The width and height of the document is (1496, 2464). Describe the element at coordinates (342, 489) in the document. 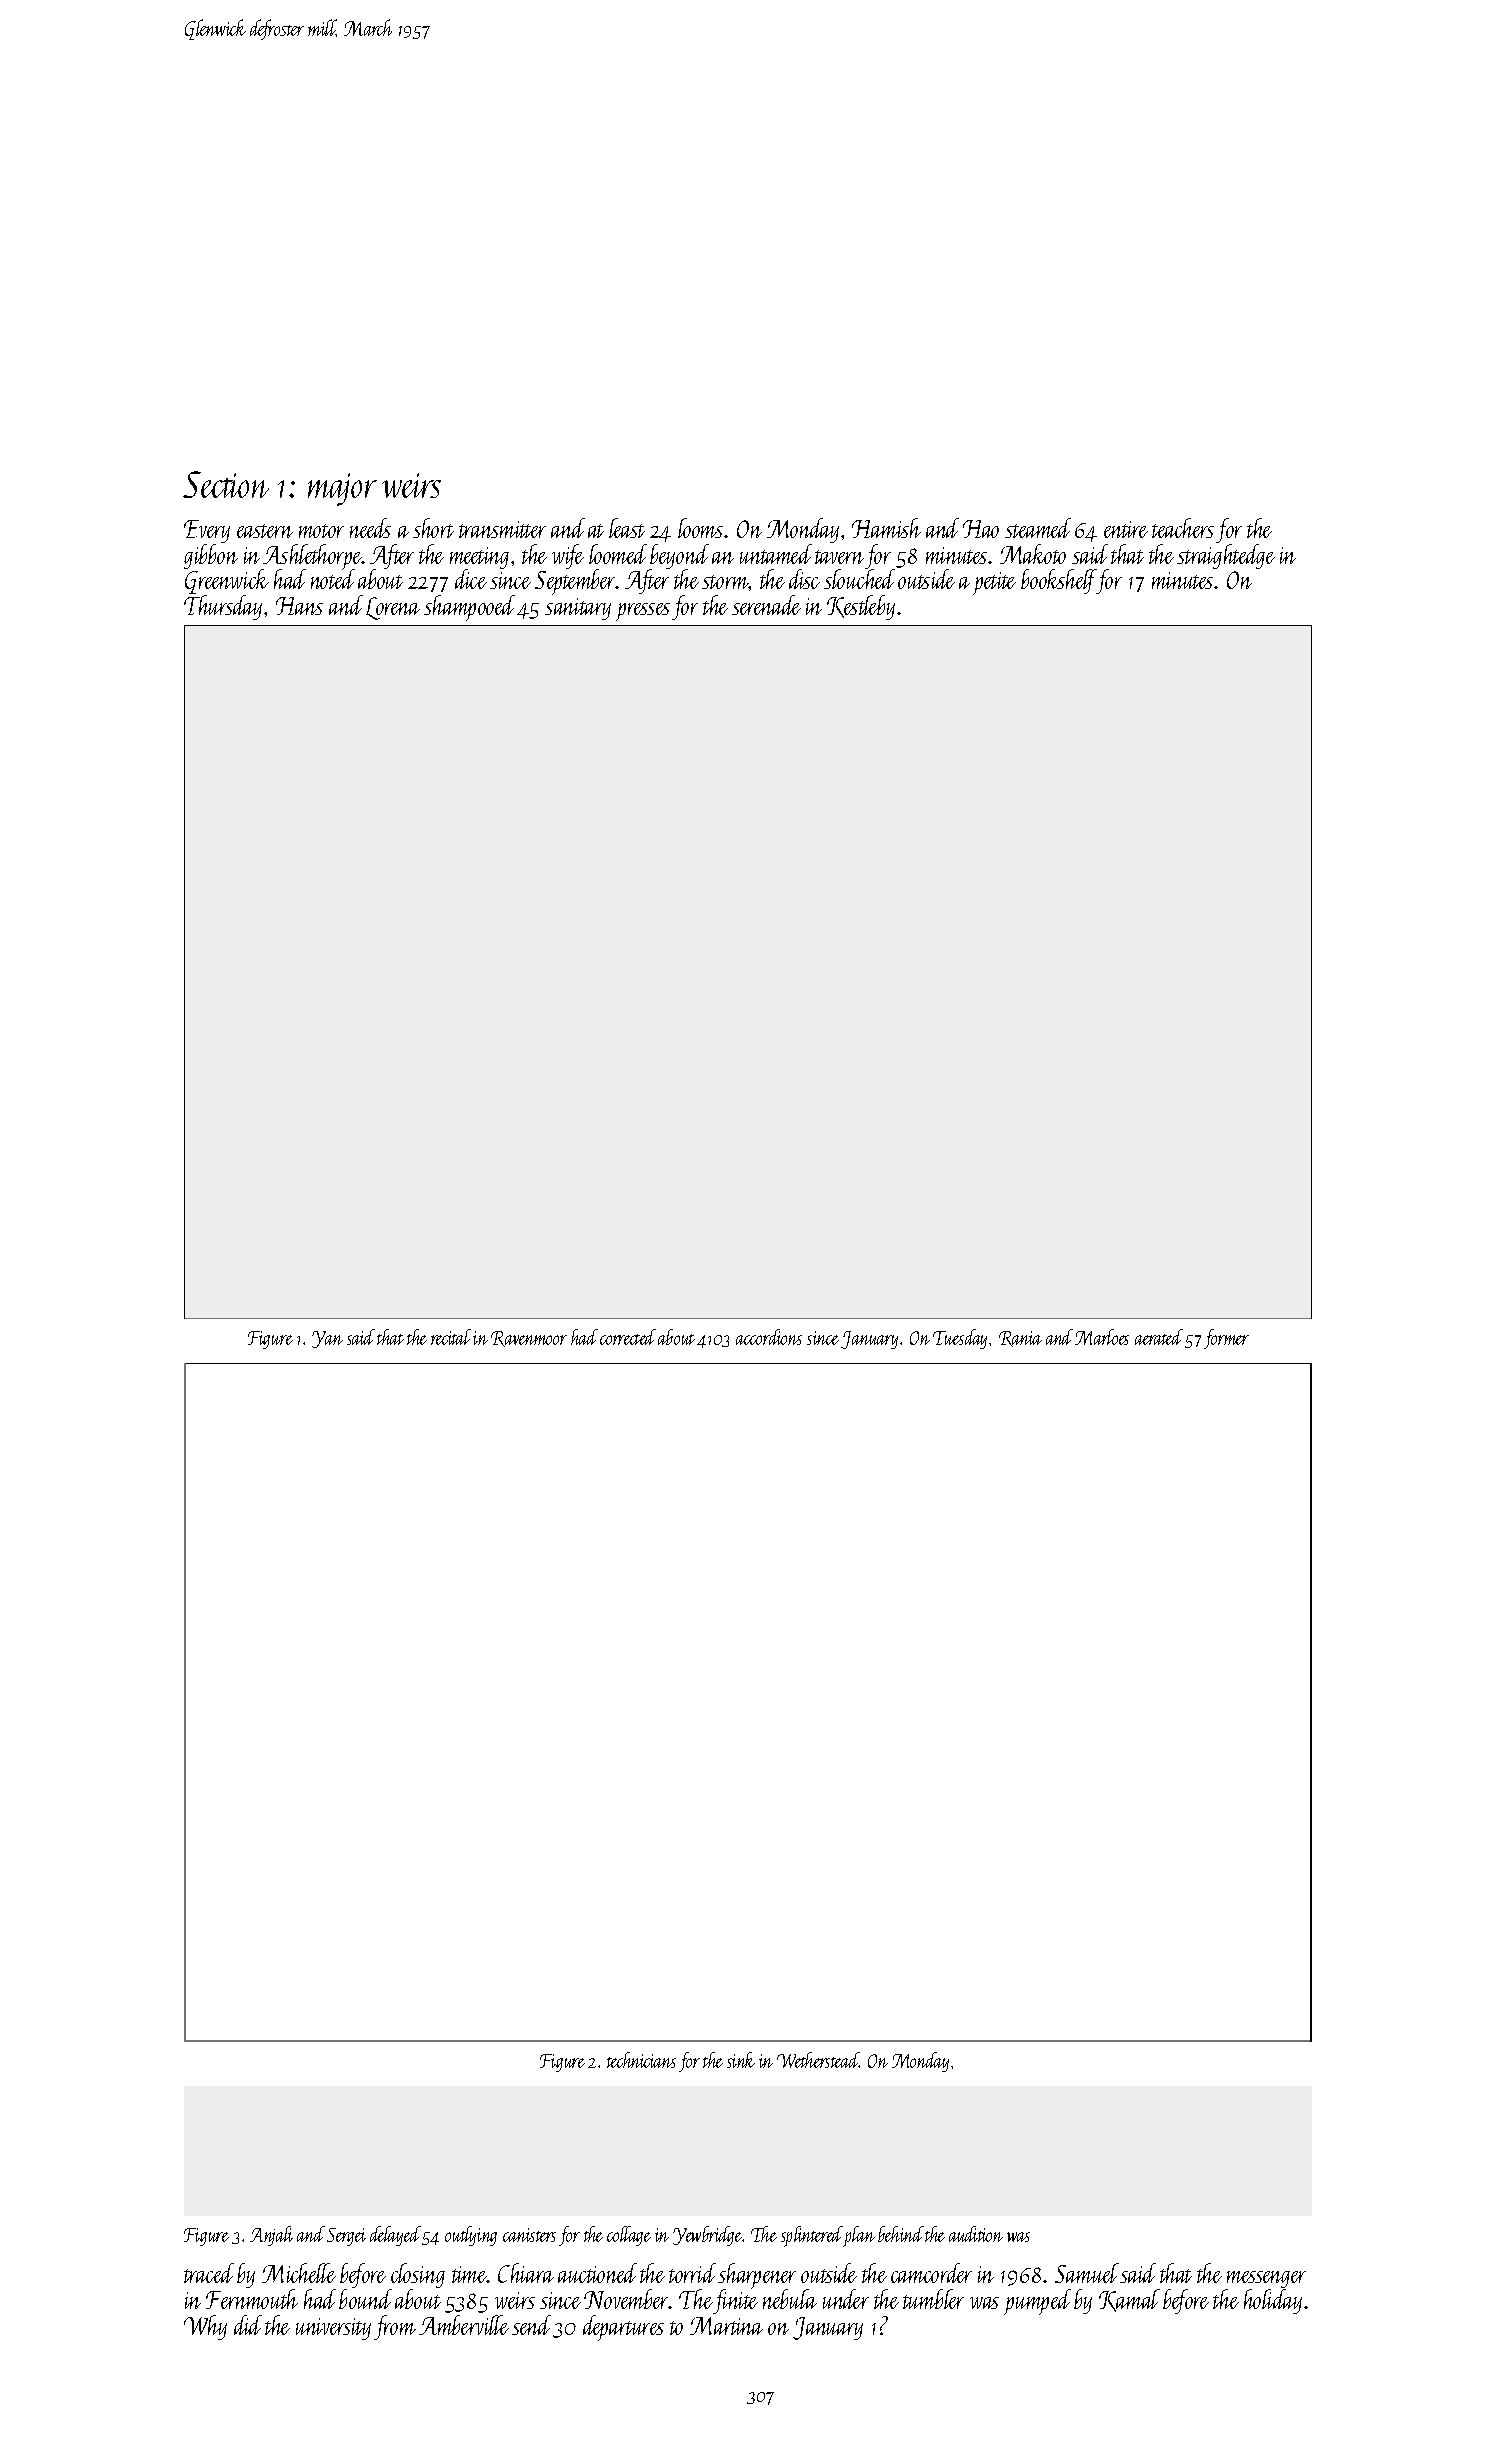

I see `major` at that location.
